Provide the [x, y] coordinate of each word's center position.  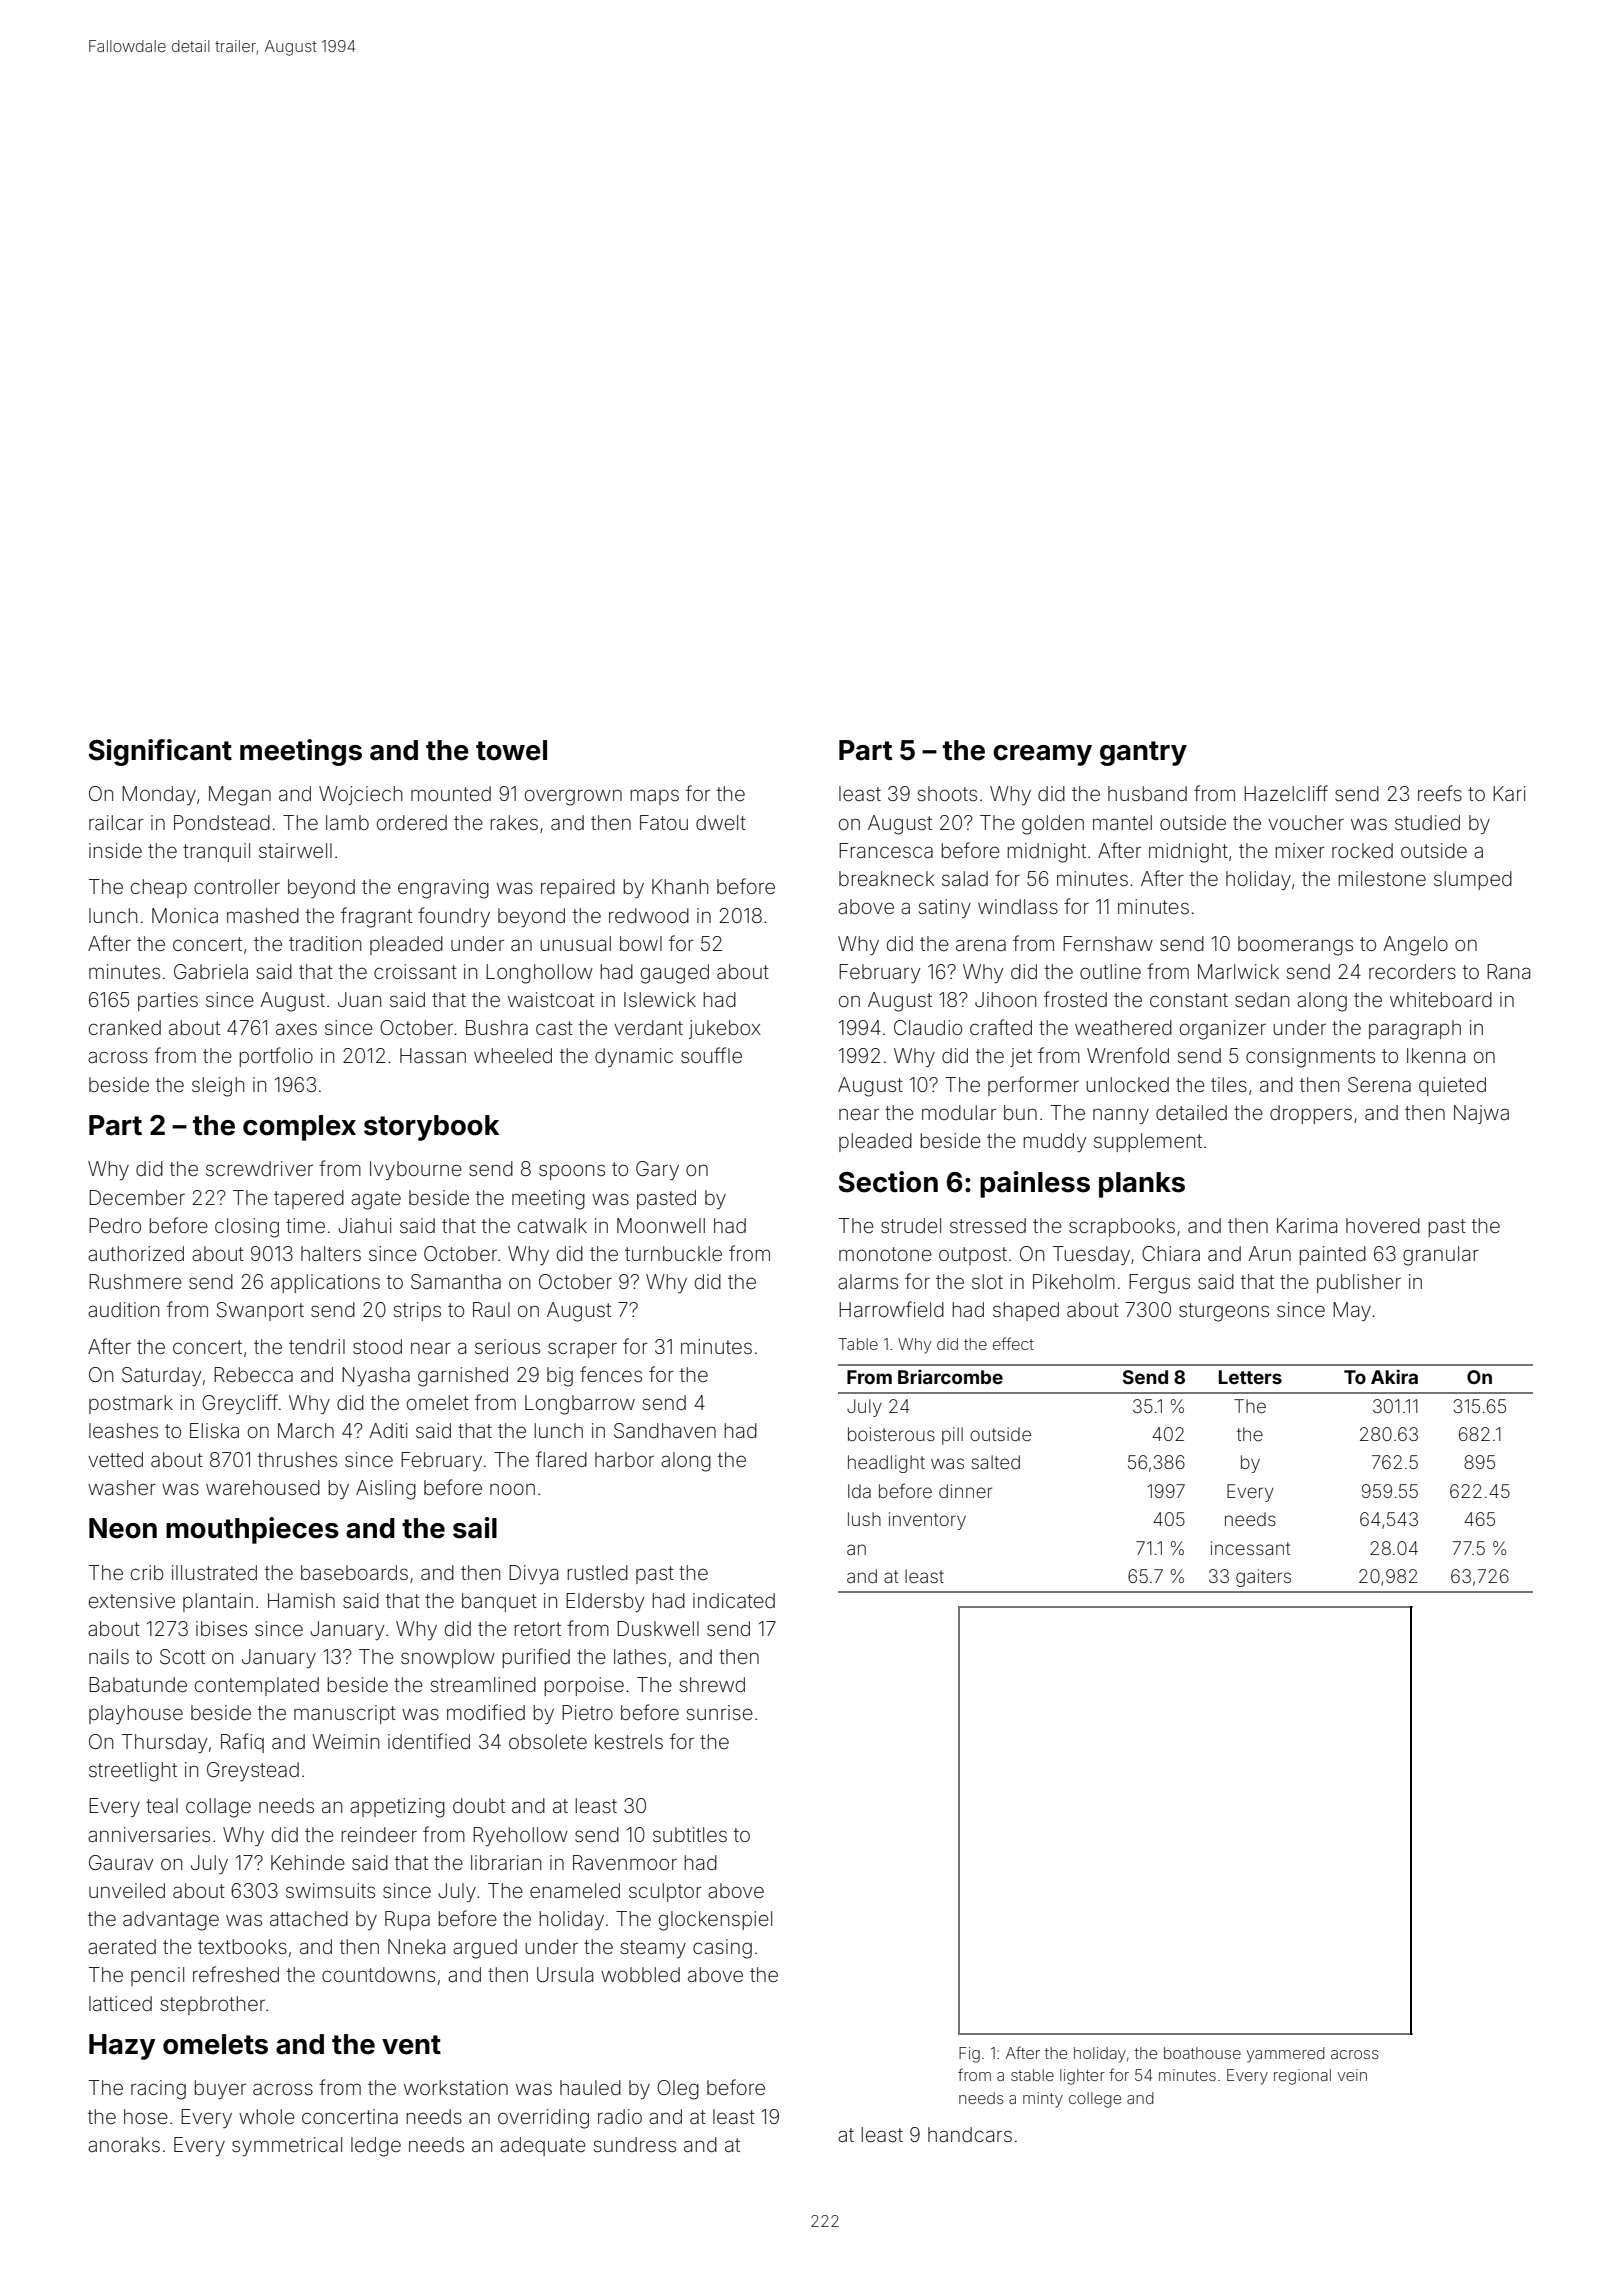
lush [864, 1519]
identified [429, 1741]
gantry [1143, 753]
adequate [543, 2146]
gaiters [1263, 1578]
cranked [125, 1027]
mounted [451, 793]
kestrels [629, 1741]
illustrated [214, 1572]
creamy [1042, 755]
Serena [1379, 1084]
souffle [711, 1055]
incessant [1250, 1548]
